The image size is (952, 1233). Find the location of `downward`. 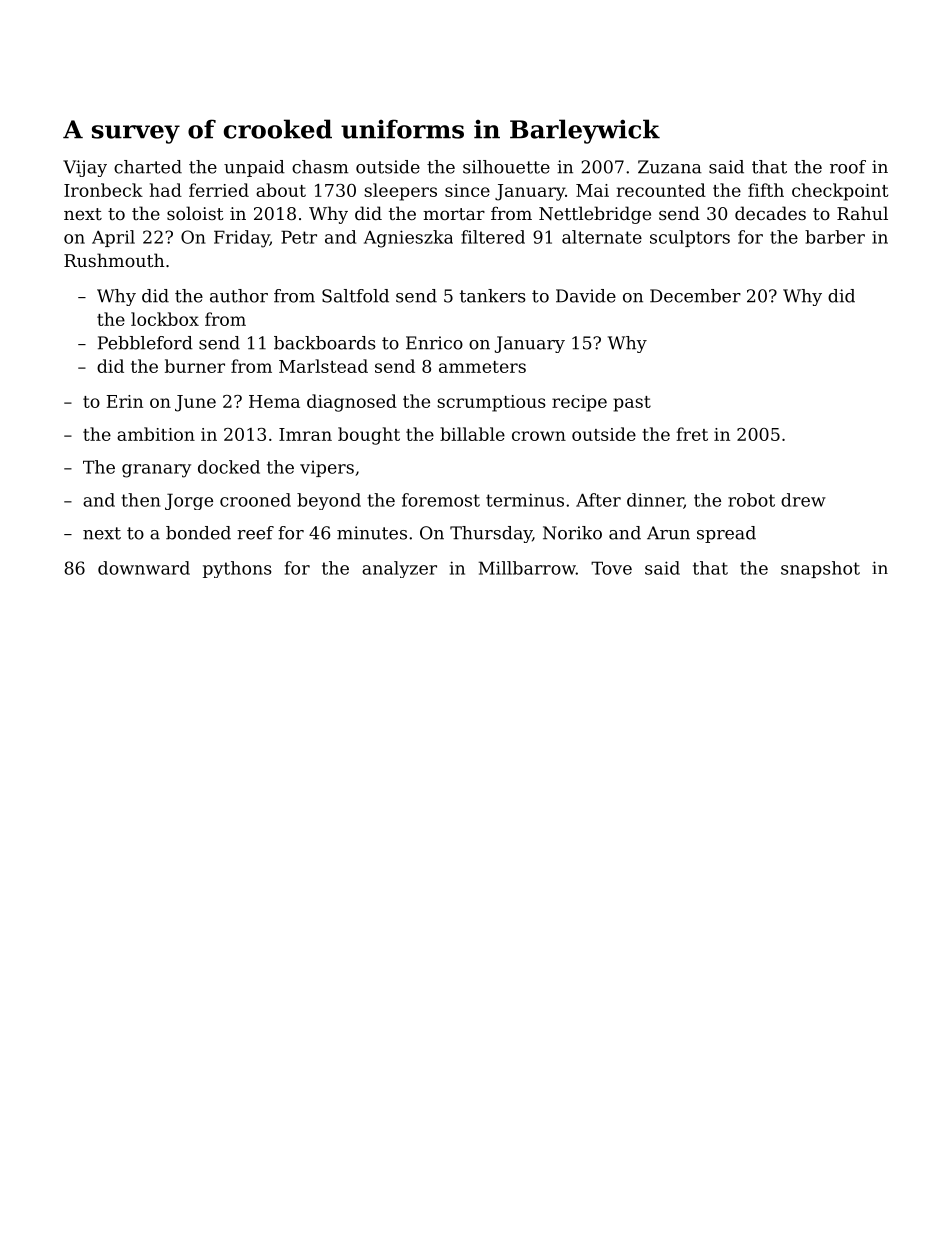

downward is located at coordinates (144, 568).
